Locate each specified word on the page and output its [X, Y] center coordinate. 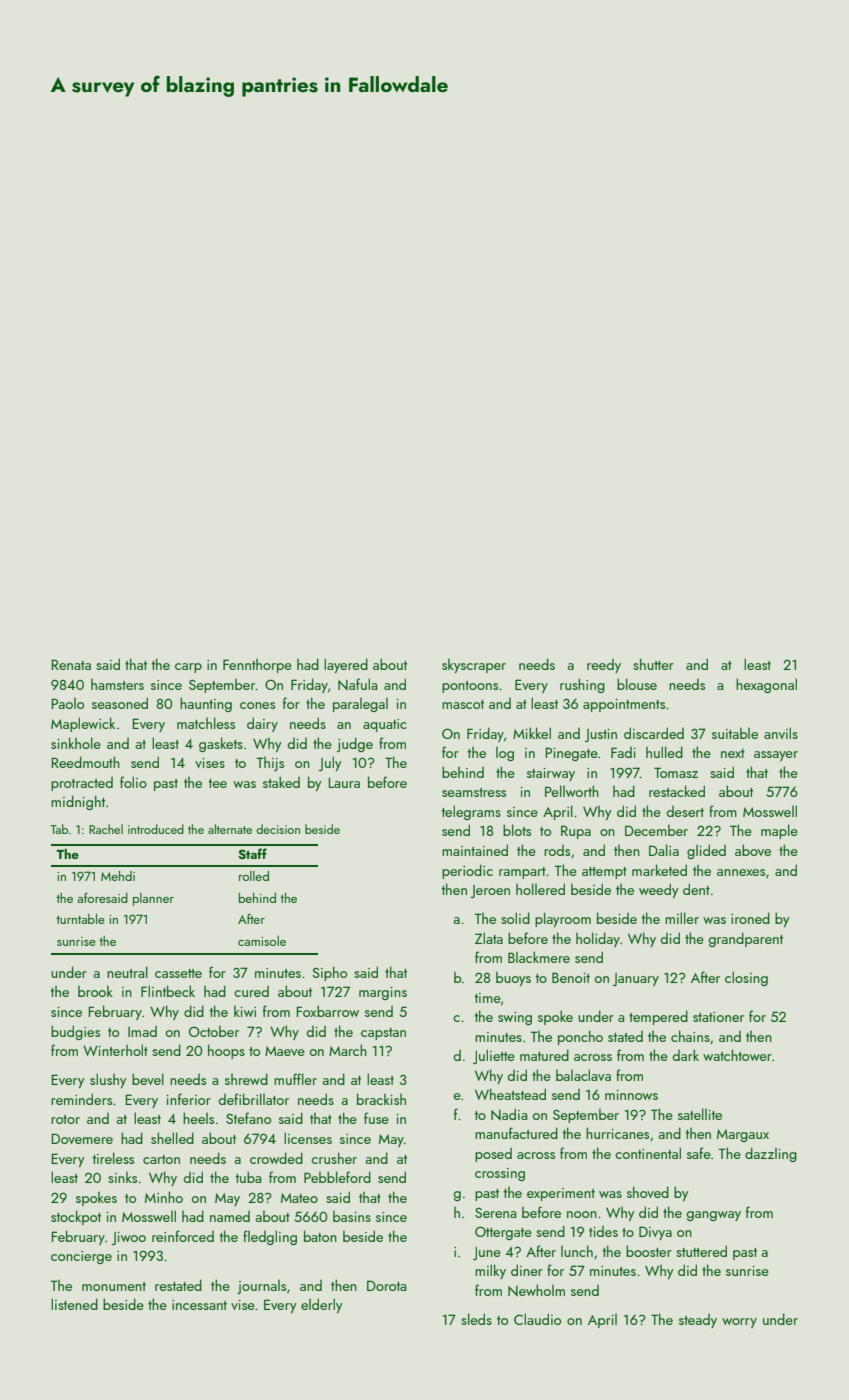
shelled [172, 1138]
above [753, 850]
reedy [604, 666]
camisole [262, 941]
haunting [206, 704]
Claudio [537, 1319]
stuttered [701, 1251]
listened [74, 1304]
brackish [381, 1099]
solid [515, 918]
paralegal [360, 704]
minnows [631, 1095]
